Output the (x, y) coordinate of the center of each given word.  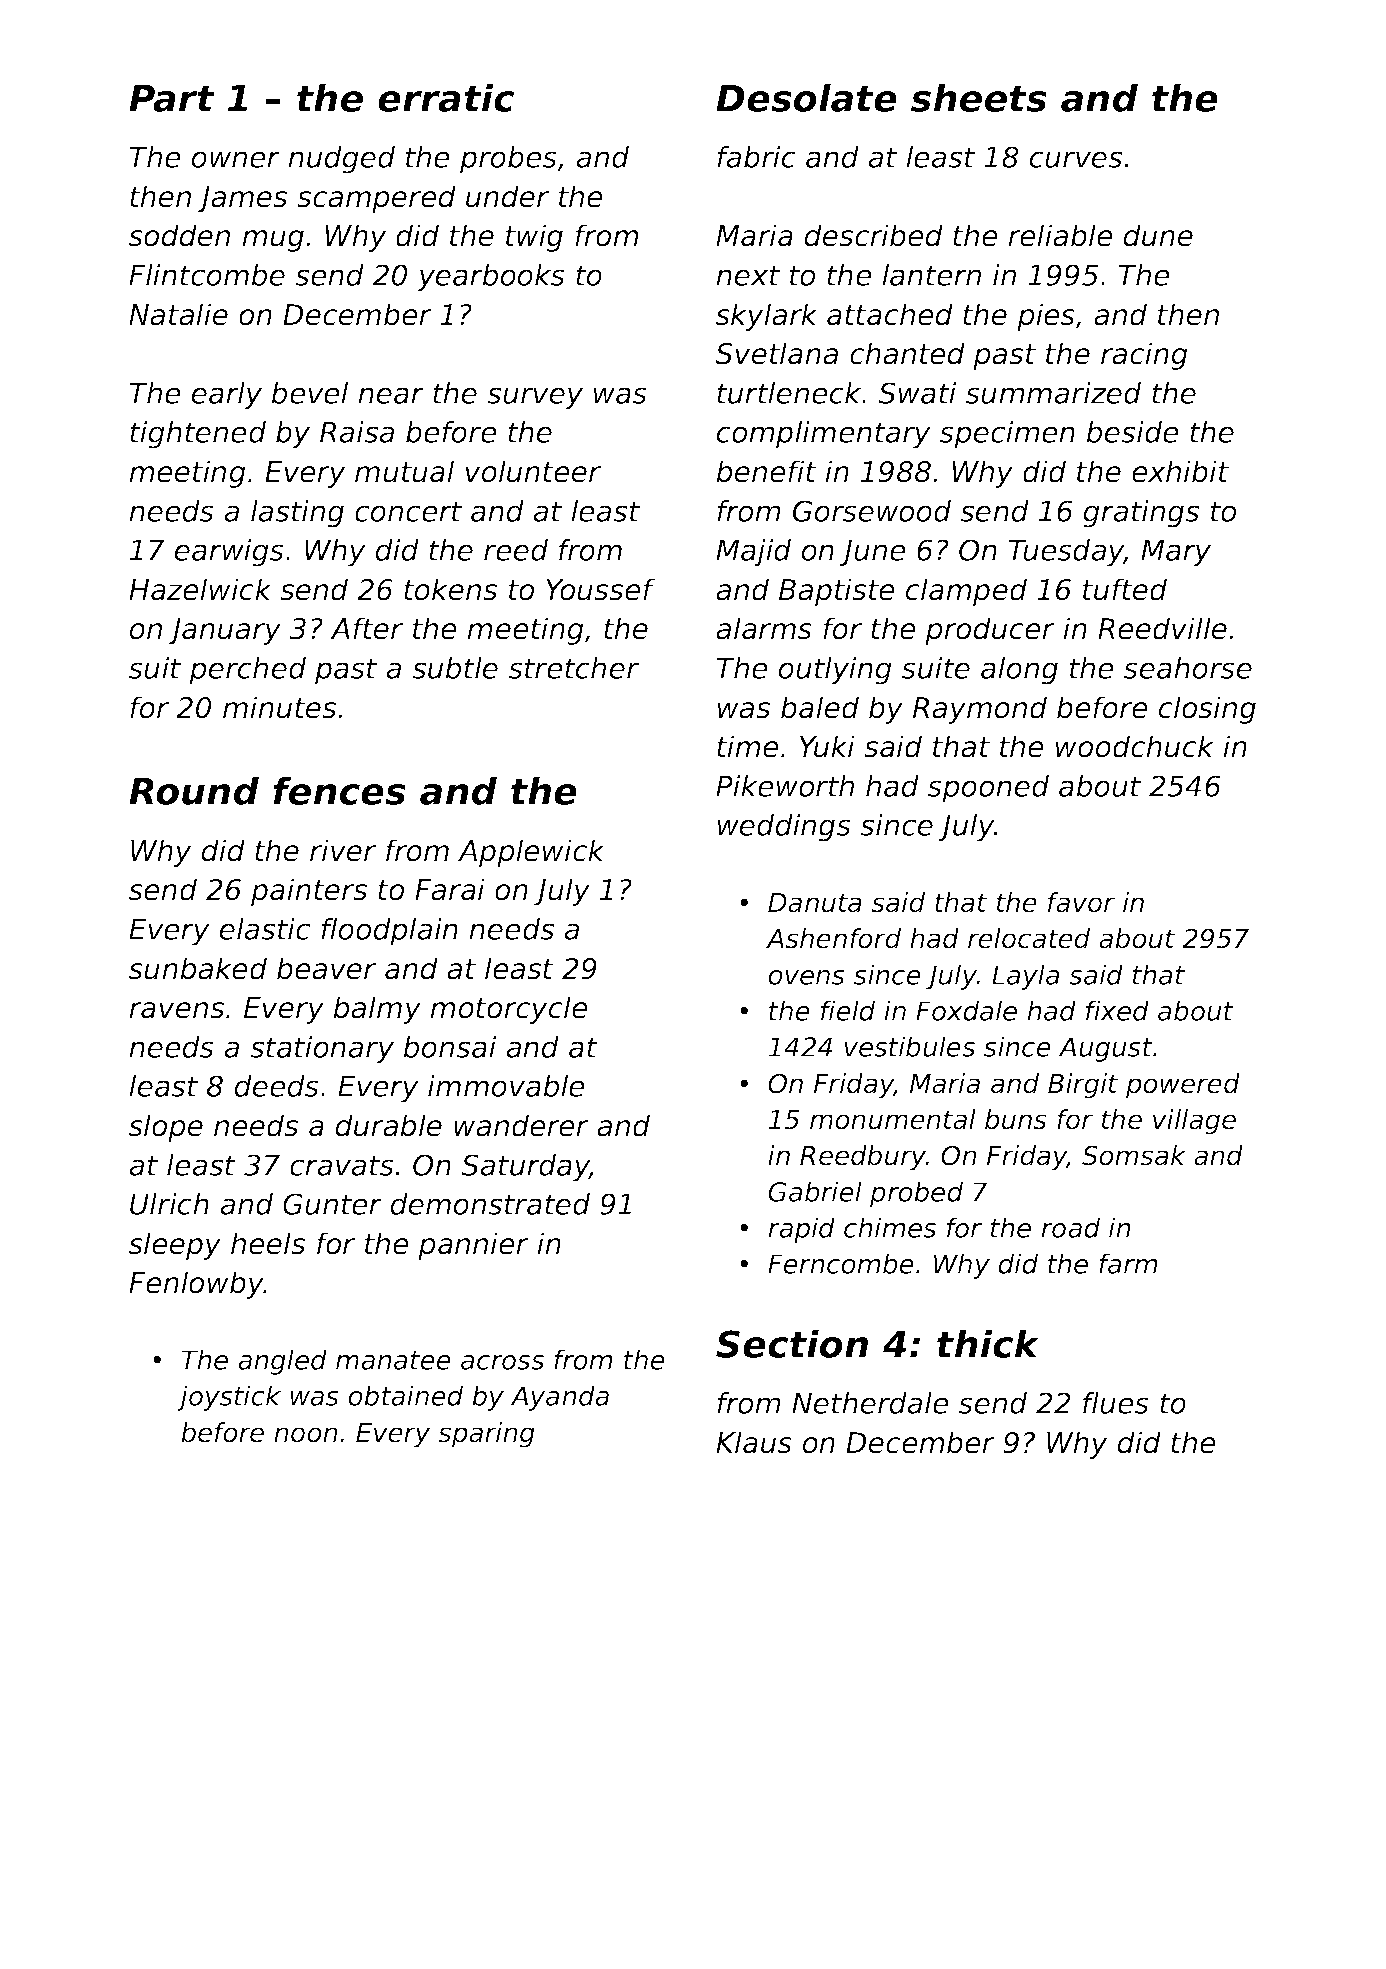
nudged (341, 160)
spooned (988, 789)
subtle (455, 668)
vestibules (909, 1046)
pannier (473, 1246)
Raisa (357, 432)
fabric (756, 157)
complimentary (824, 435)
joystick (229, 1398)
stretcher (574, 668)
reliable (1060, 235)
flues (1116, 1403)
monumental (893, 1119)
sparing (486, 1435)
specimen (1007, 435)
